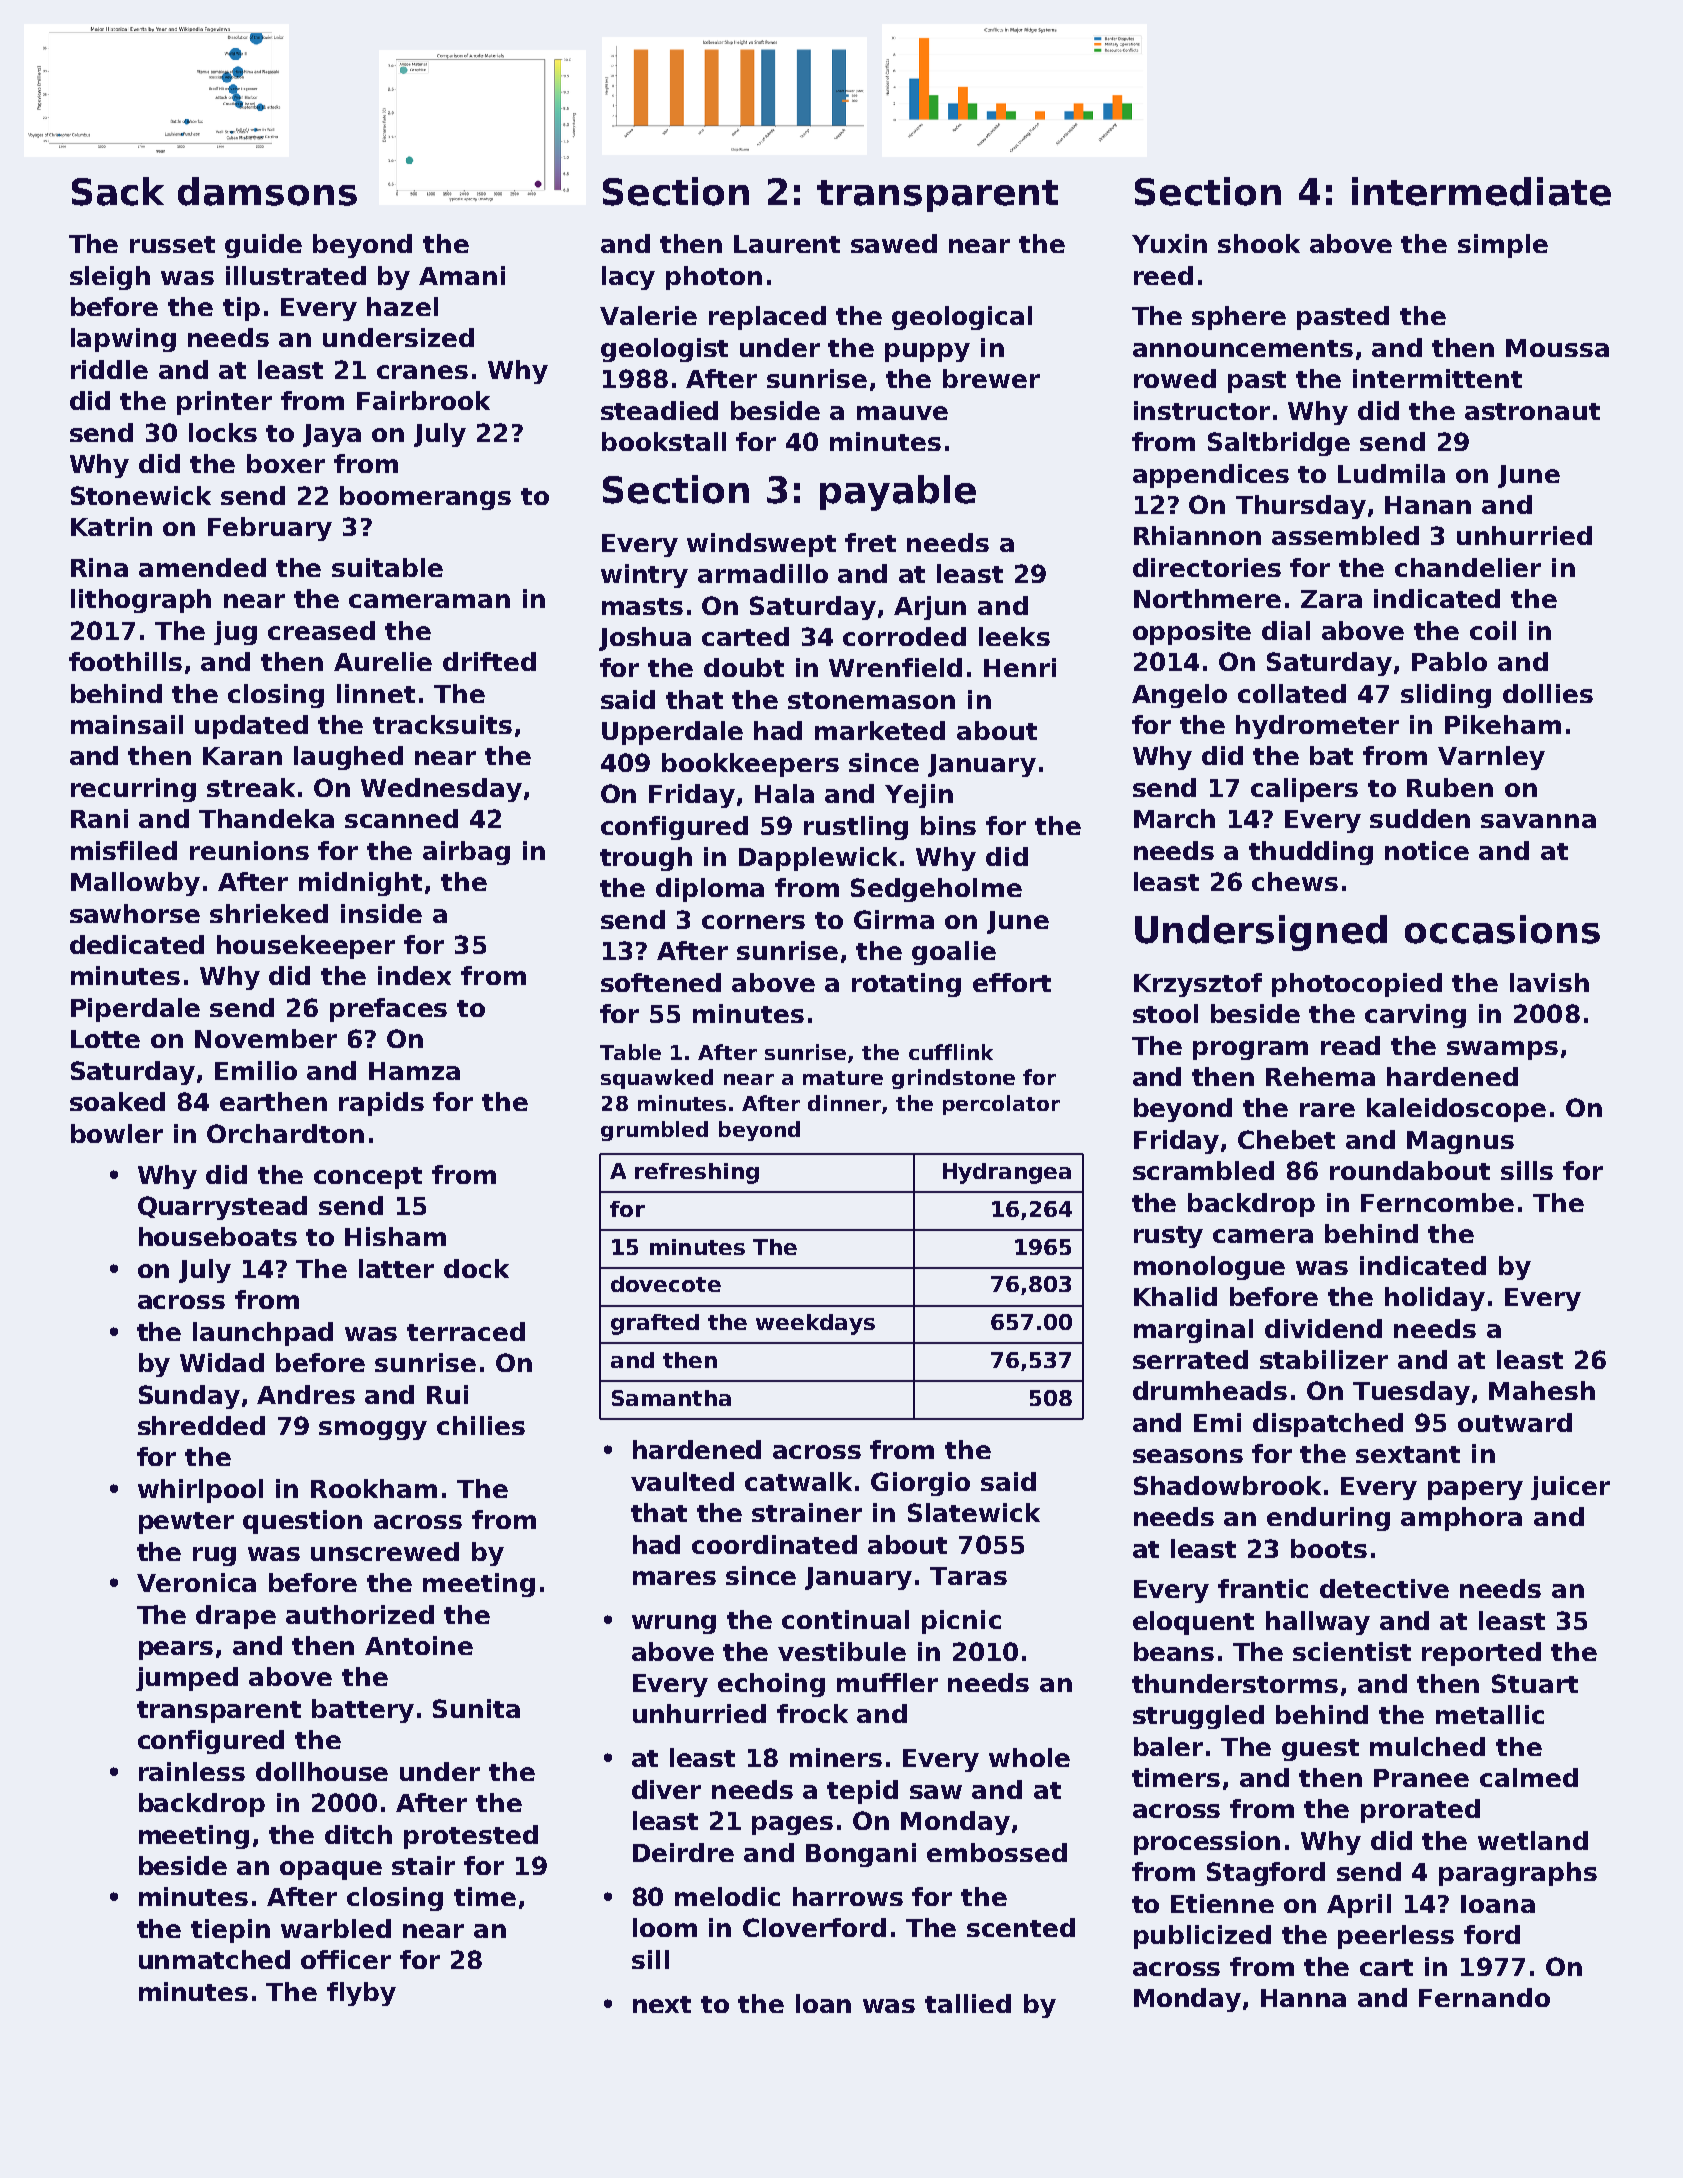  Describe the element at coordinates (894, 243) in the image. I see `sawed` at that location.
